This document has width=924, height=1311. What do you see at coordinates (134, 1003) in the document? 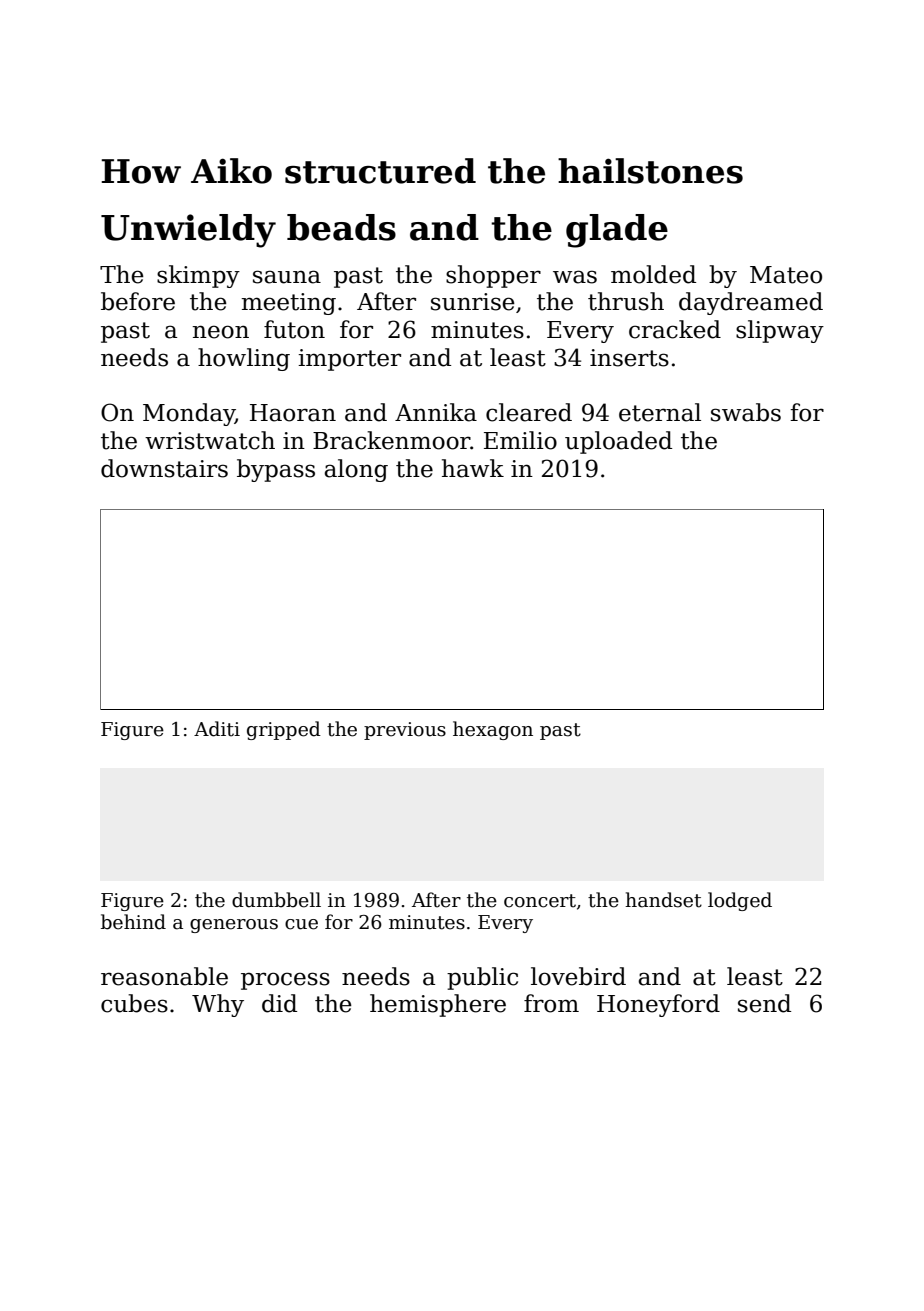
I see `cubes` at bounding box center [134, 1003].
